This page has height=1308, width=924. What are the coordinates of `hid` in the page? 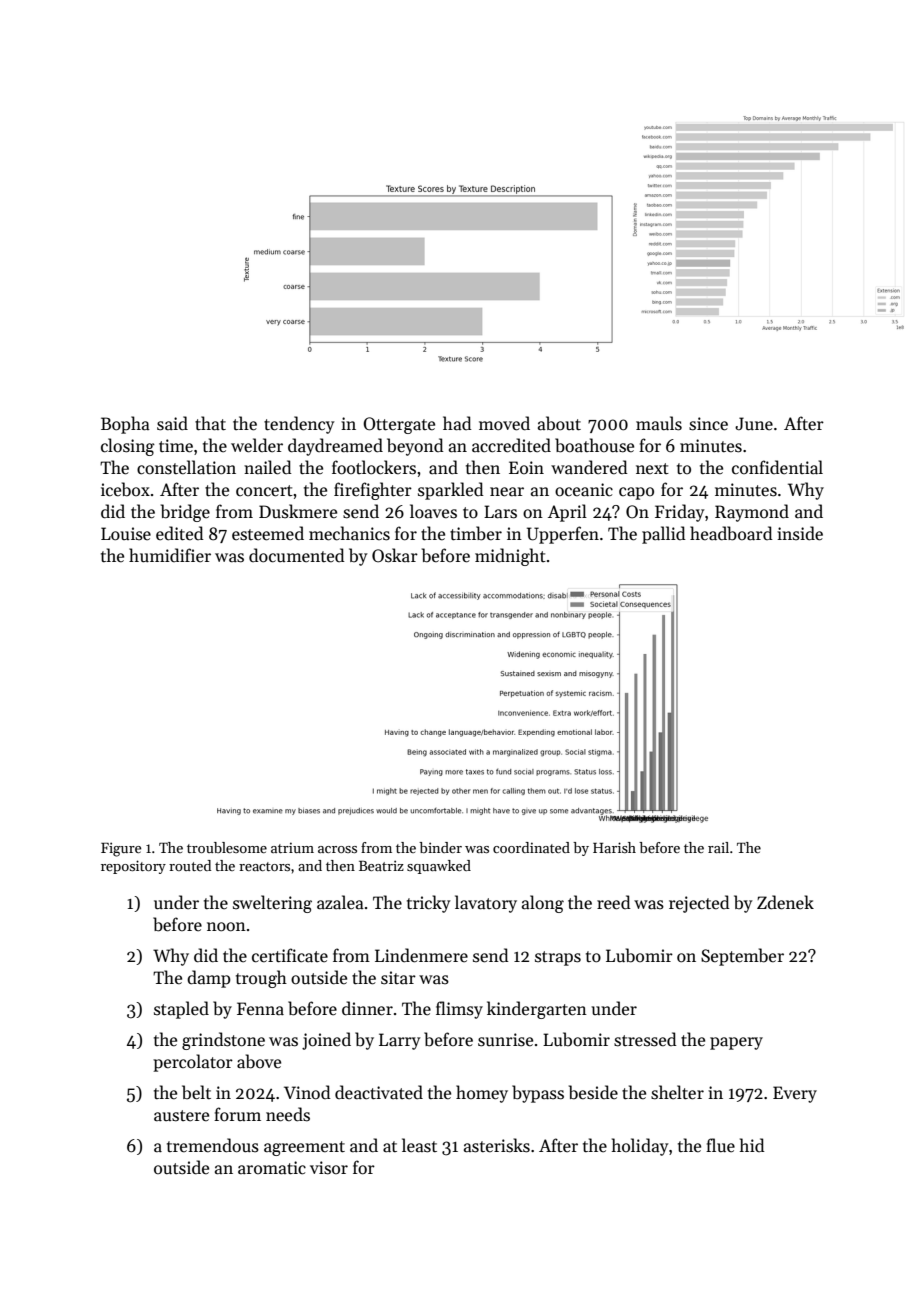 It's located at (752, 1145).
